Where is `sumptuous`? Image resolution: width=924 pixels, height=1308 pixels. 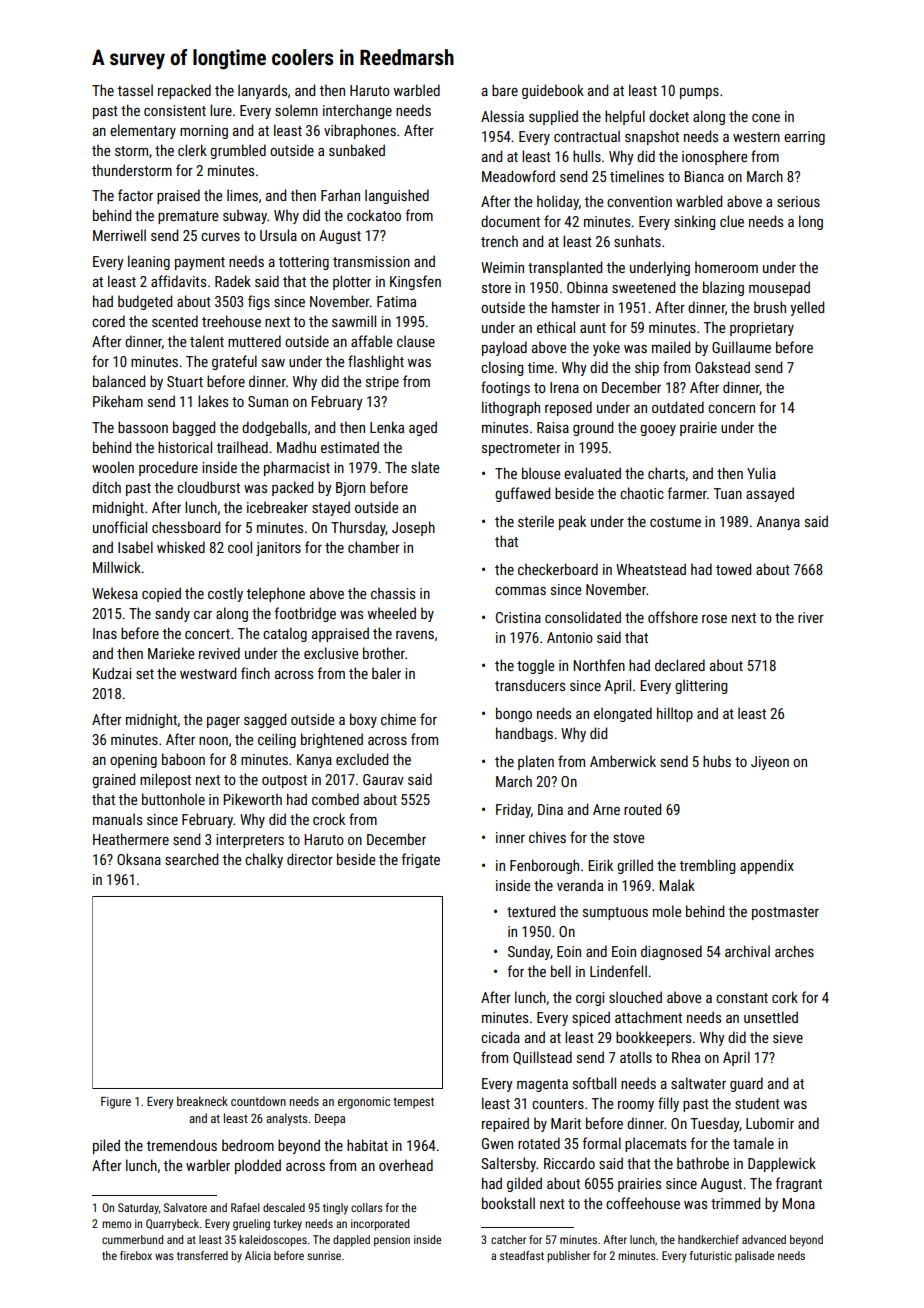 sumptuous is located at coordinates (615, 913).
